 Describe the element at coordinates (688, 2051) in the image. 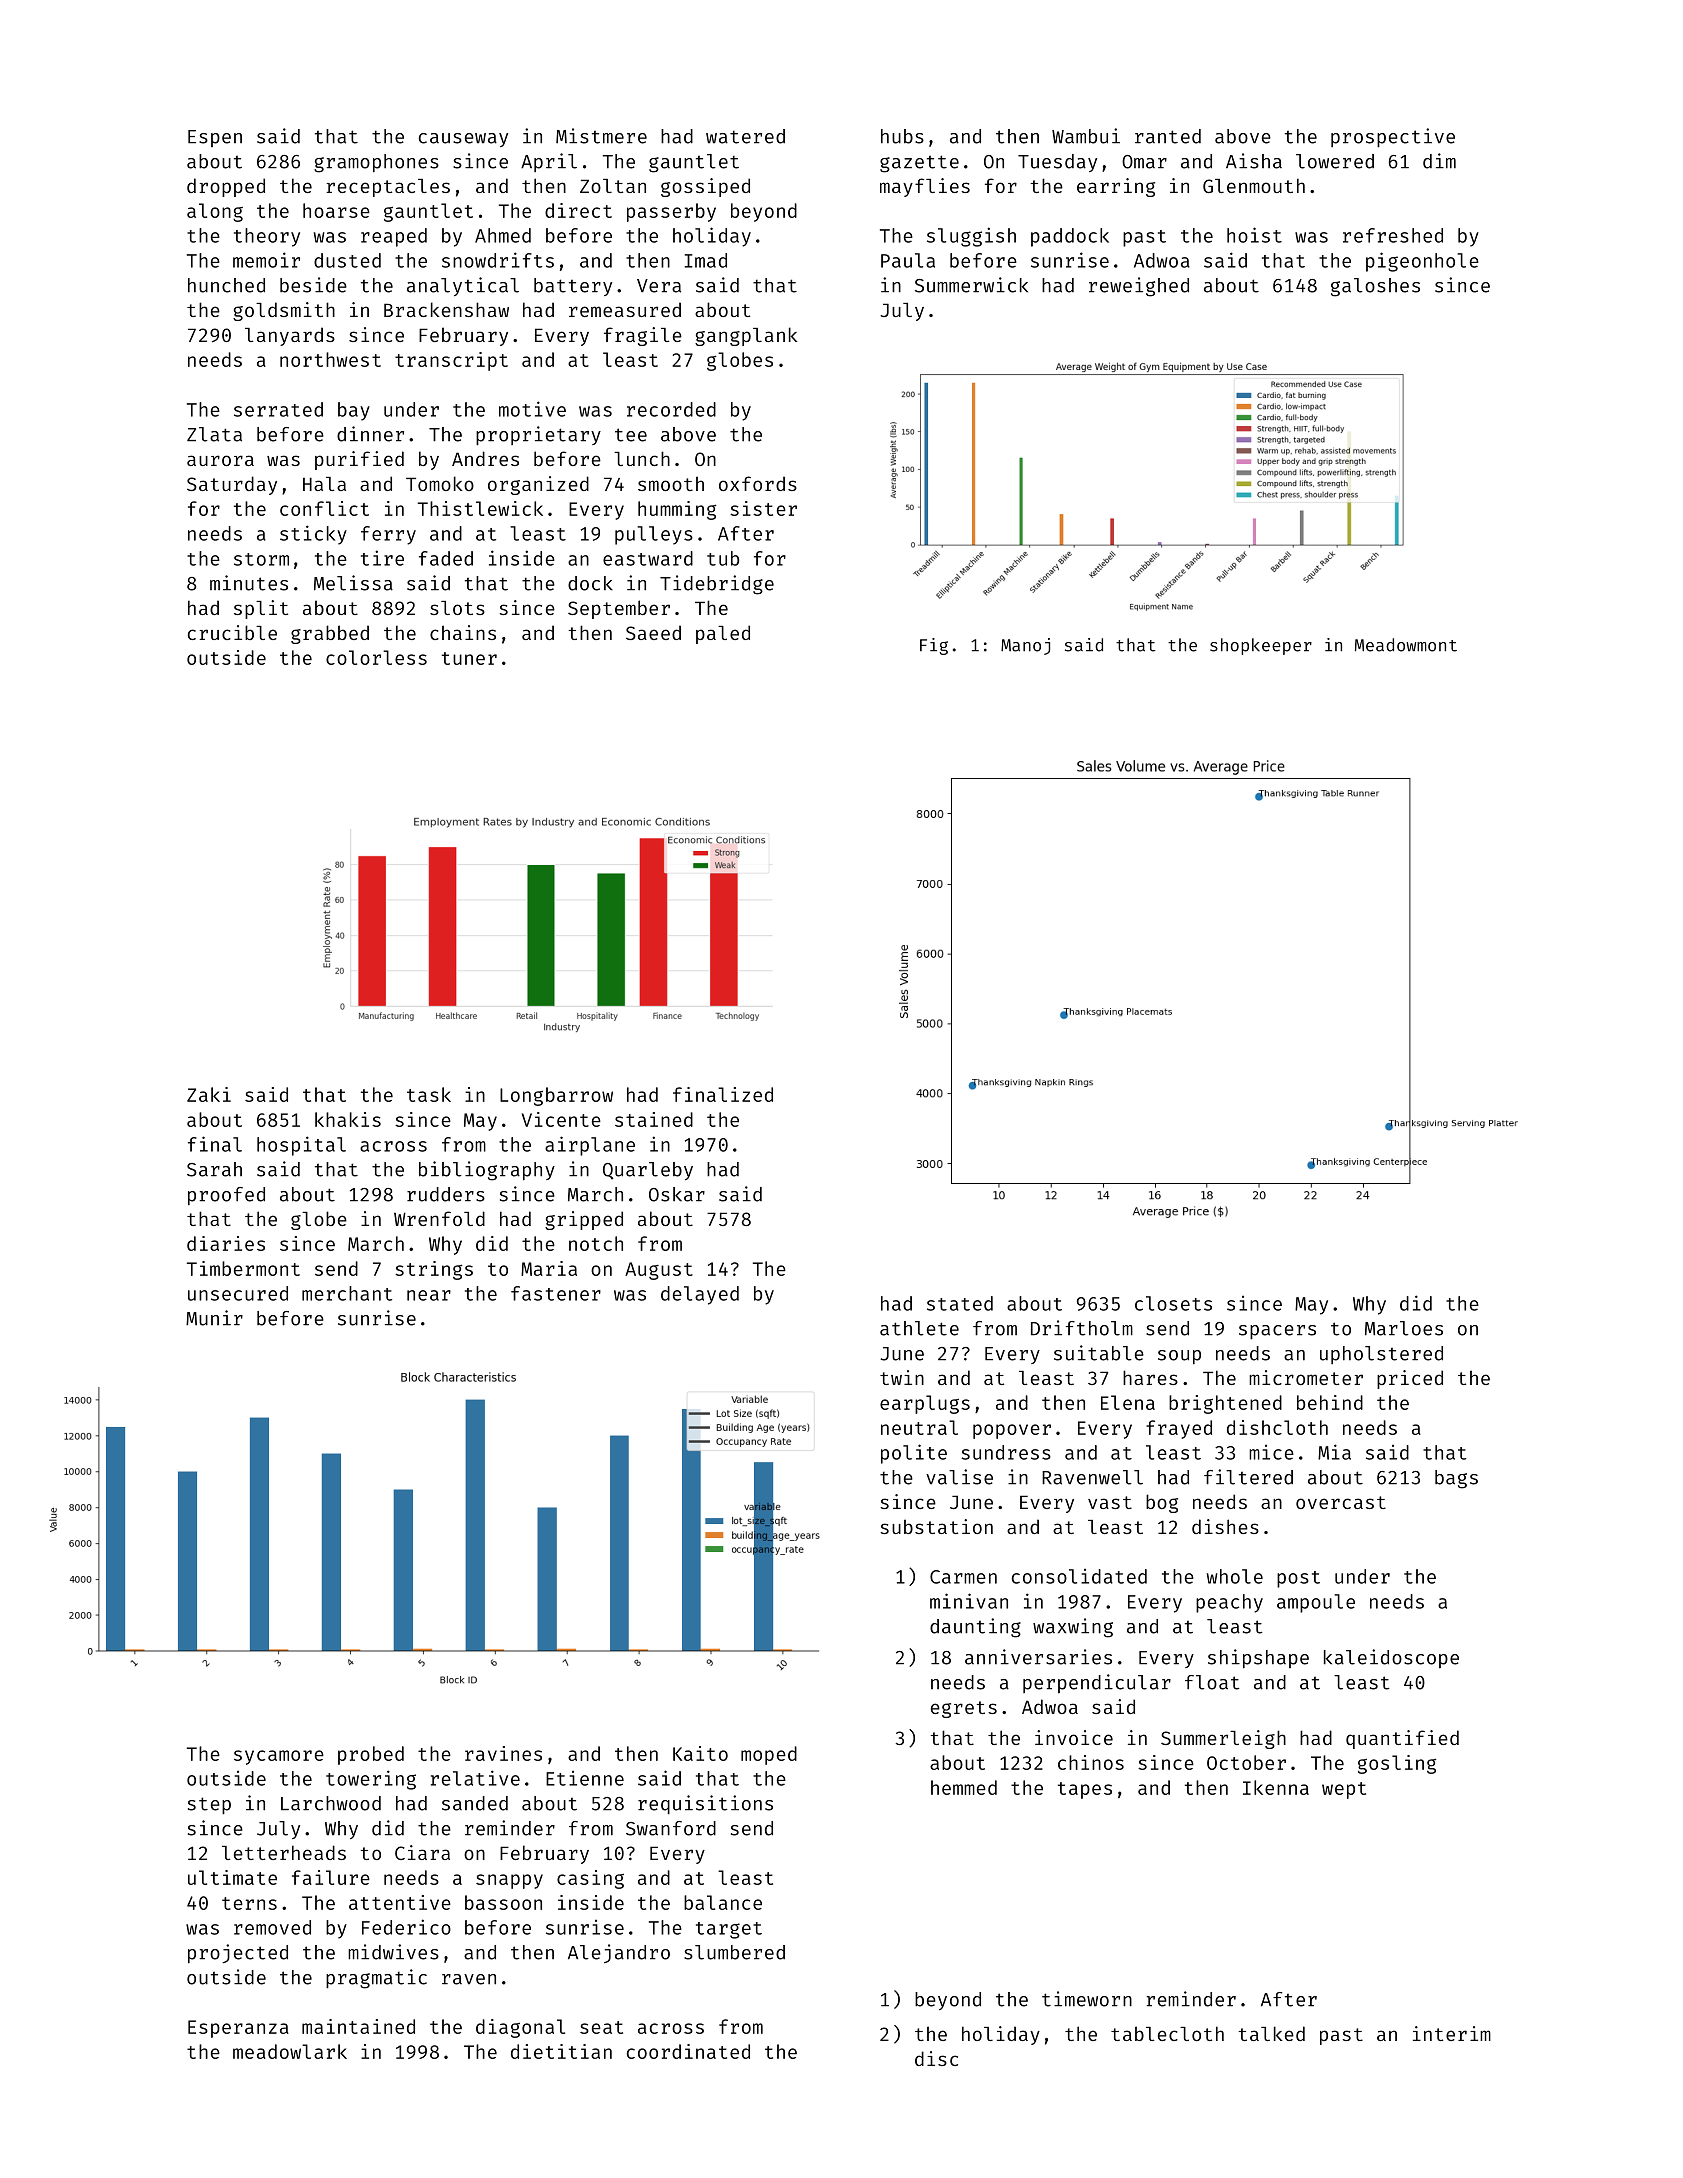

I see `coordinated` at that location.
